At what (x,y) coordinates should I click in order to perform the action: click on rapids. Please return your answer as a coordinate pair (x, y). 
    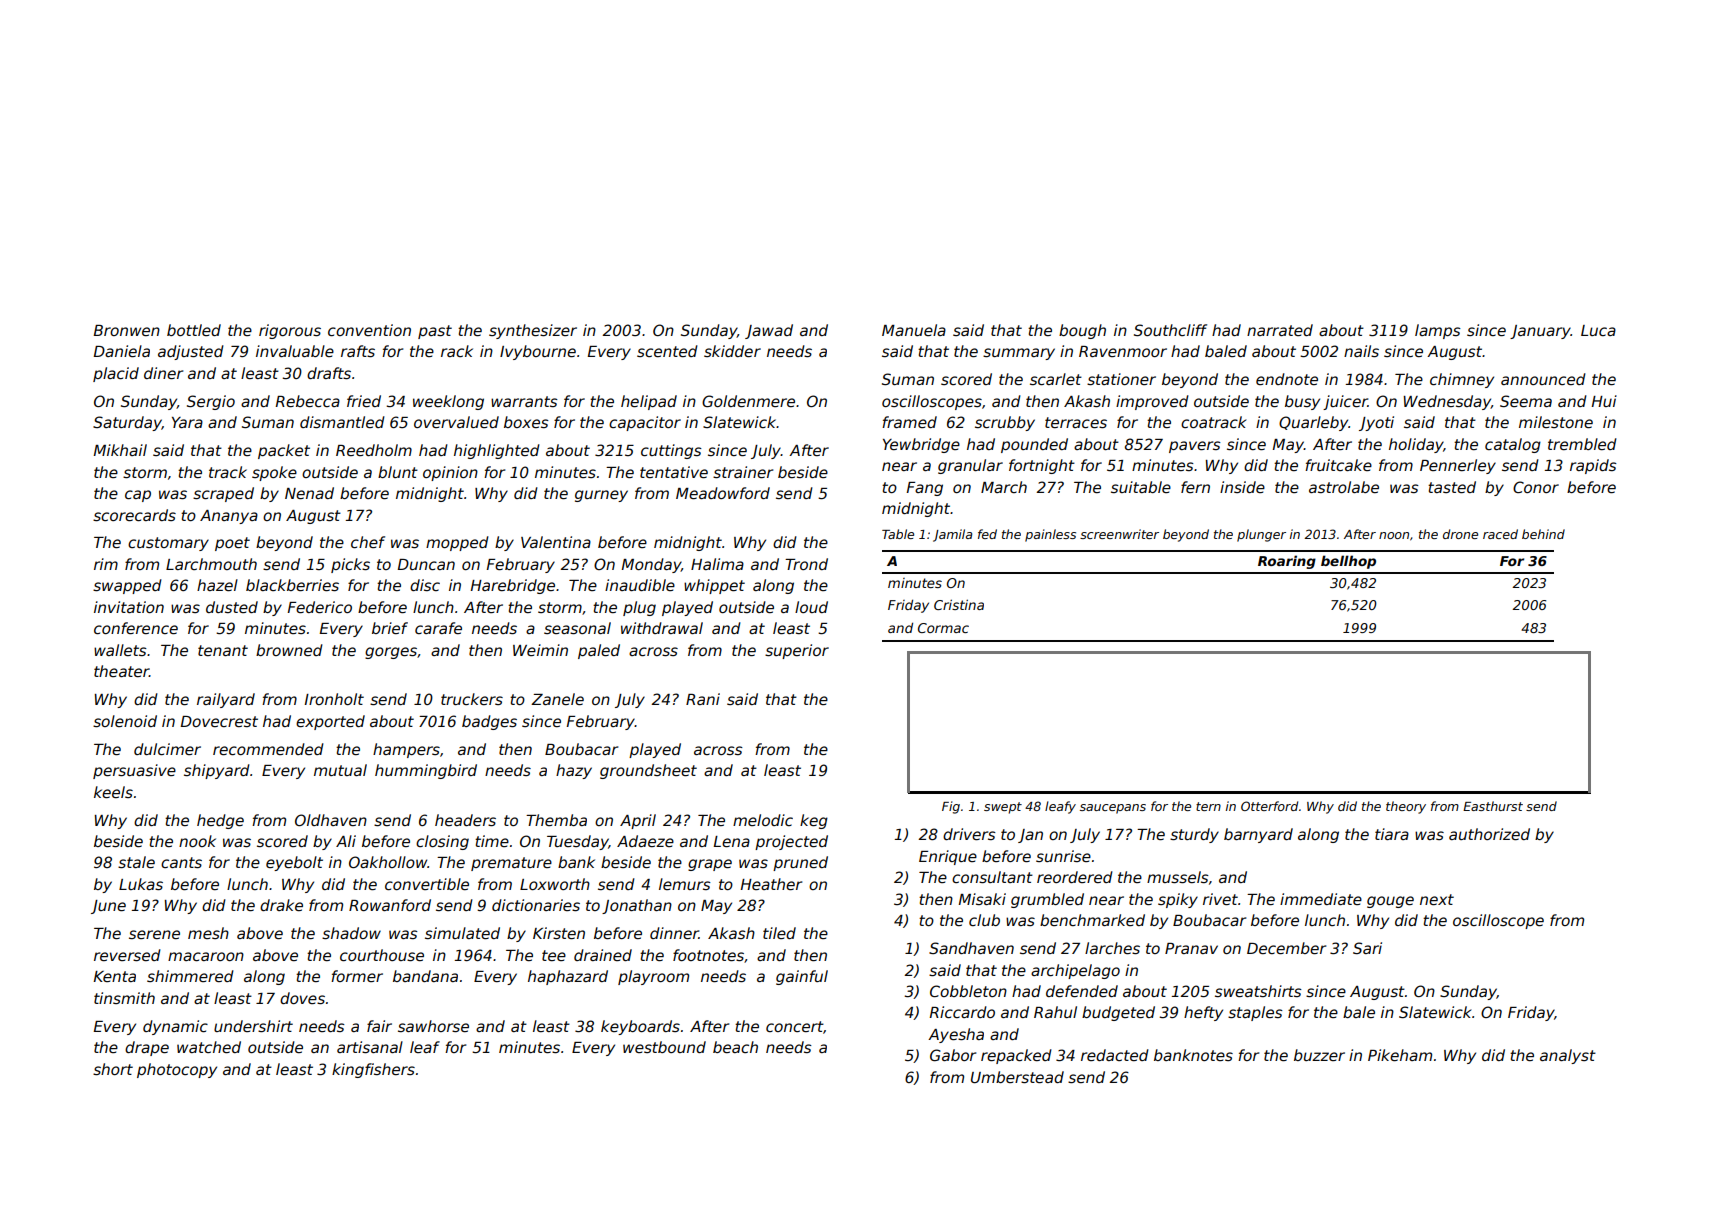
    Looking at the image, I should click on (1593, 466).
